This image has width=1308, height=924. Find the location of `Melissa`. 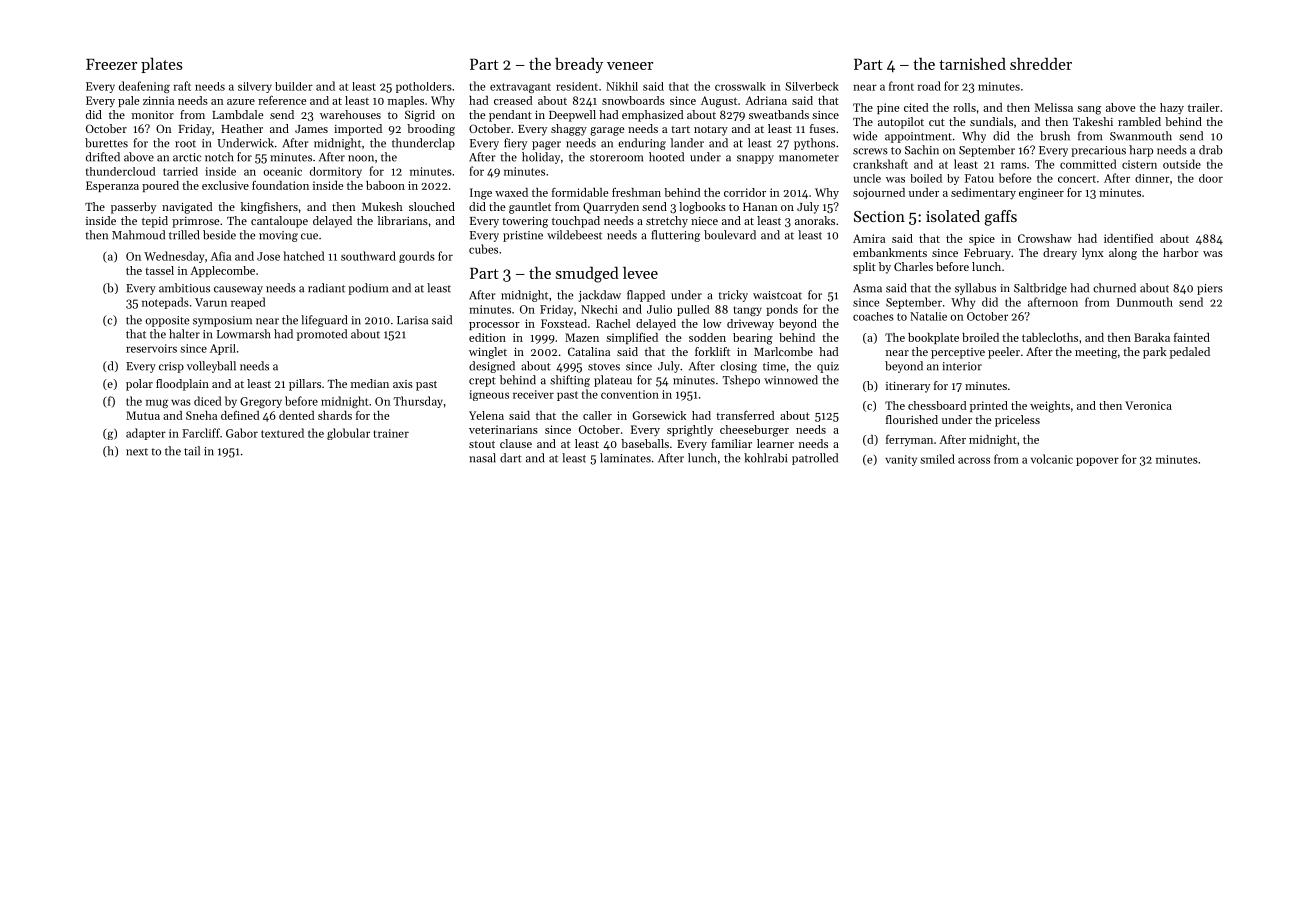

Melissa is located at coordinates (1054, 107).
